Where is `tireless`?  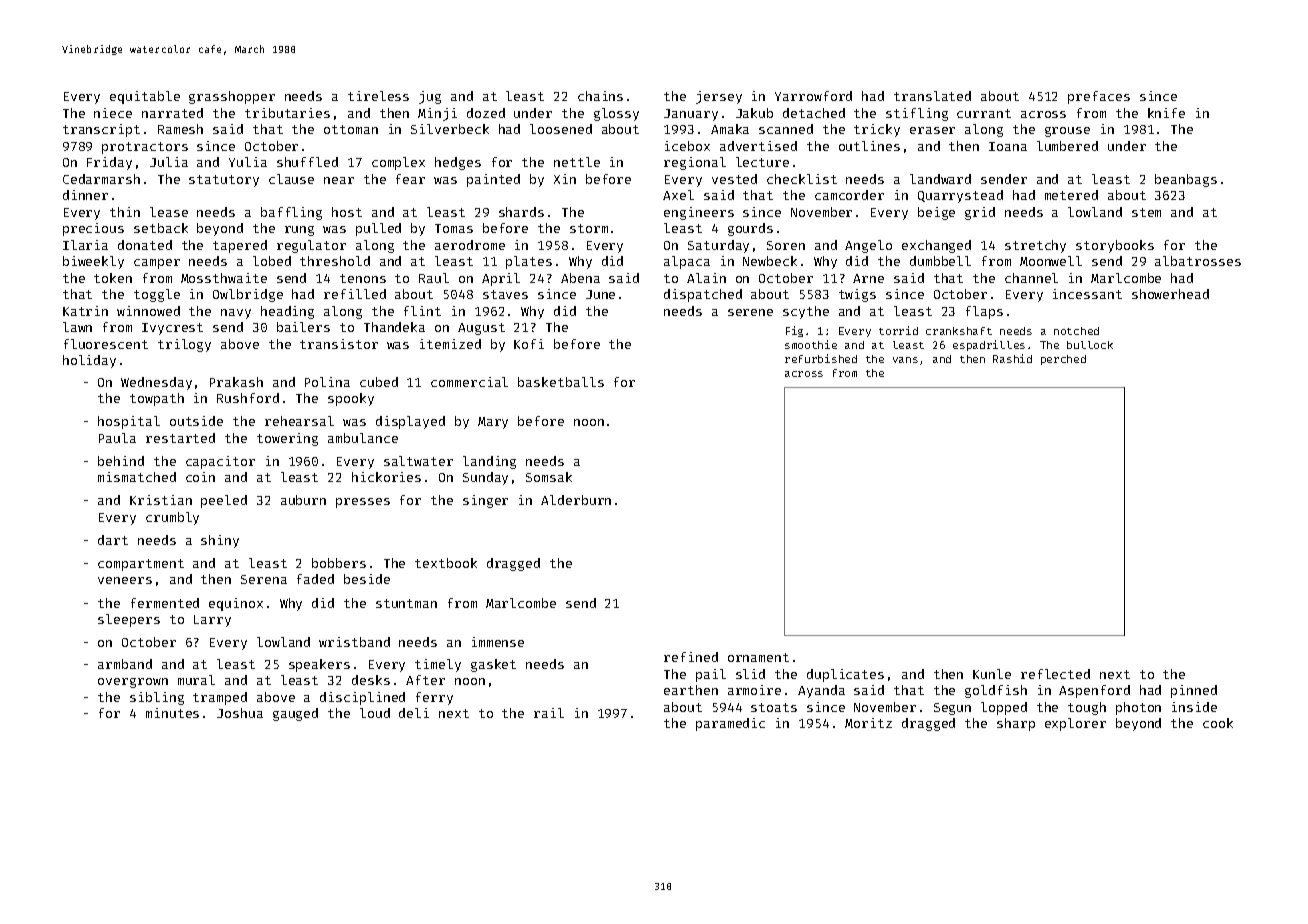
tireless is located at coordinates (378, 96).
